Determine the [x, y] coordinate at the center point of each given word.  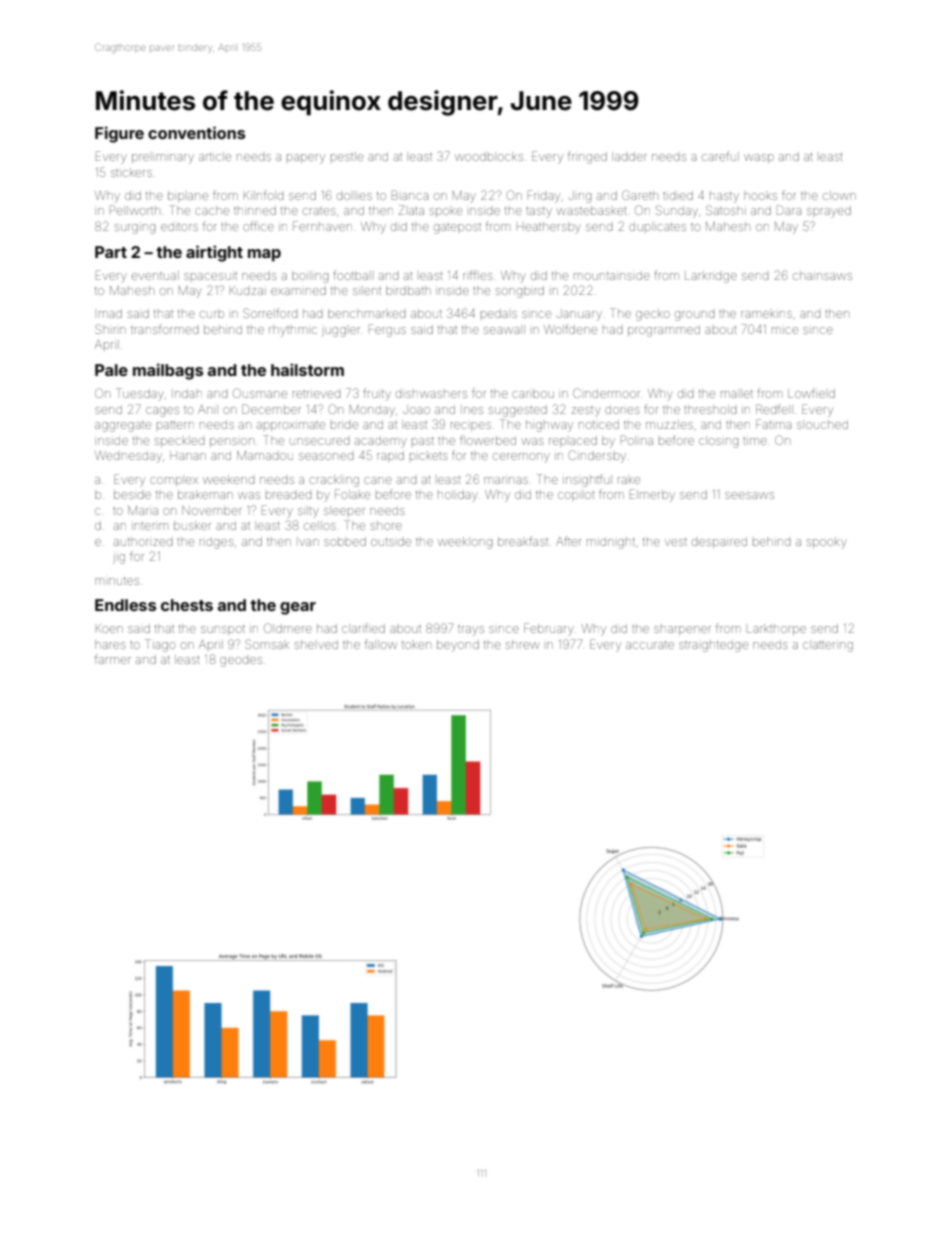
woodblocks [489, 156]
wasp [759, 158]
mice [785, 330]
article [215, 156]
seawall [504, 329]
